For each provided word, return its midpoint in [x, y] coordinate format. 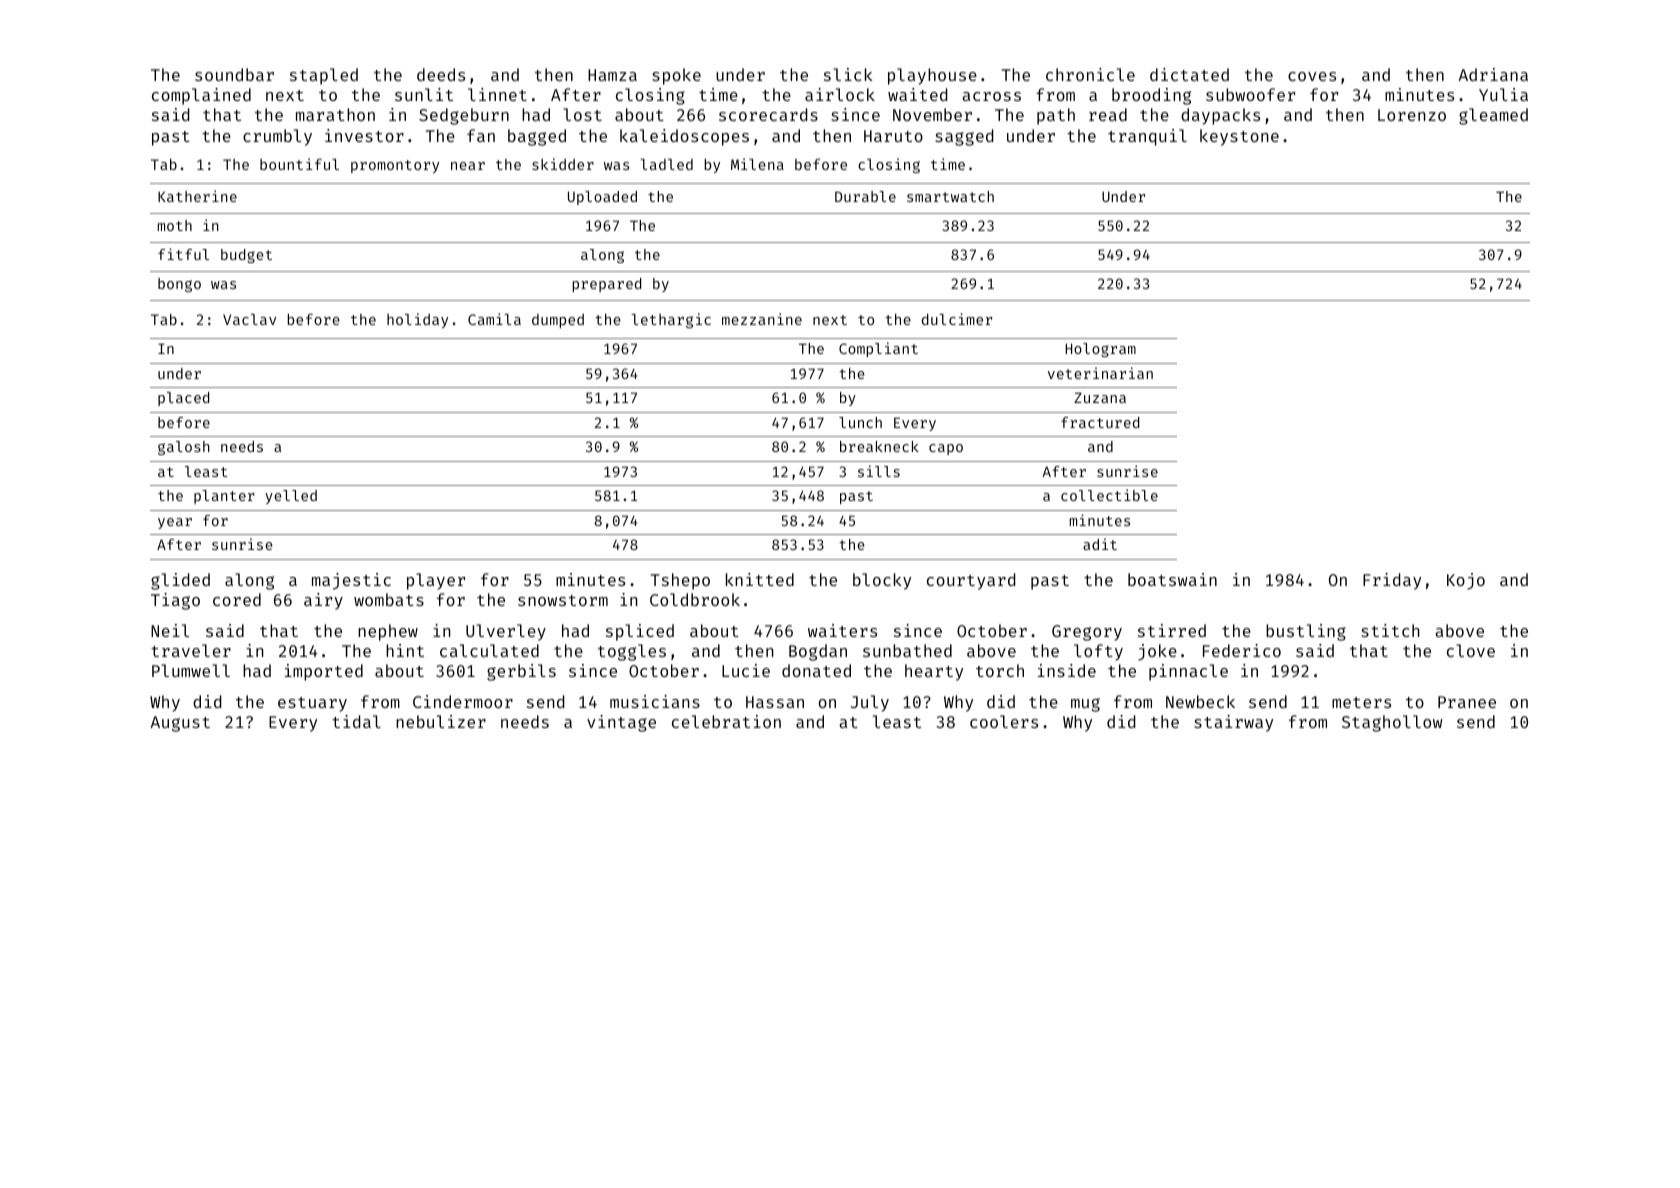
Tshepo [680, 581]
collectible [1109, 495]
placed [183, 399]
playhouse [932, 76]
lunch [860, 422]
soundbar [234, 74]
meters [1361, 702]
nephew [388, 632]
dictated [1189, 74]
